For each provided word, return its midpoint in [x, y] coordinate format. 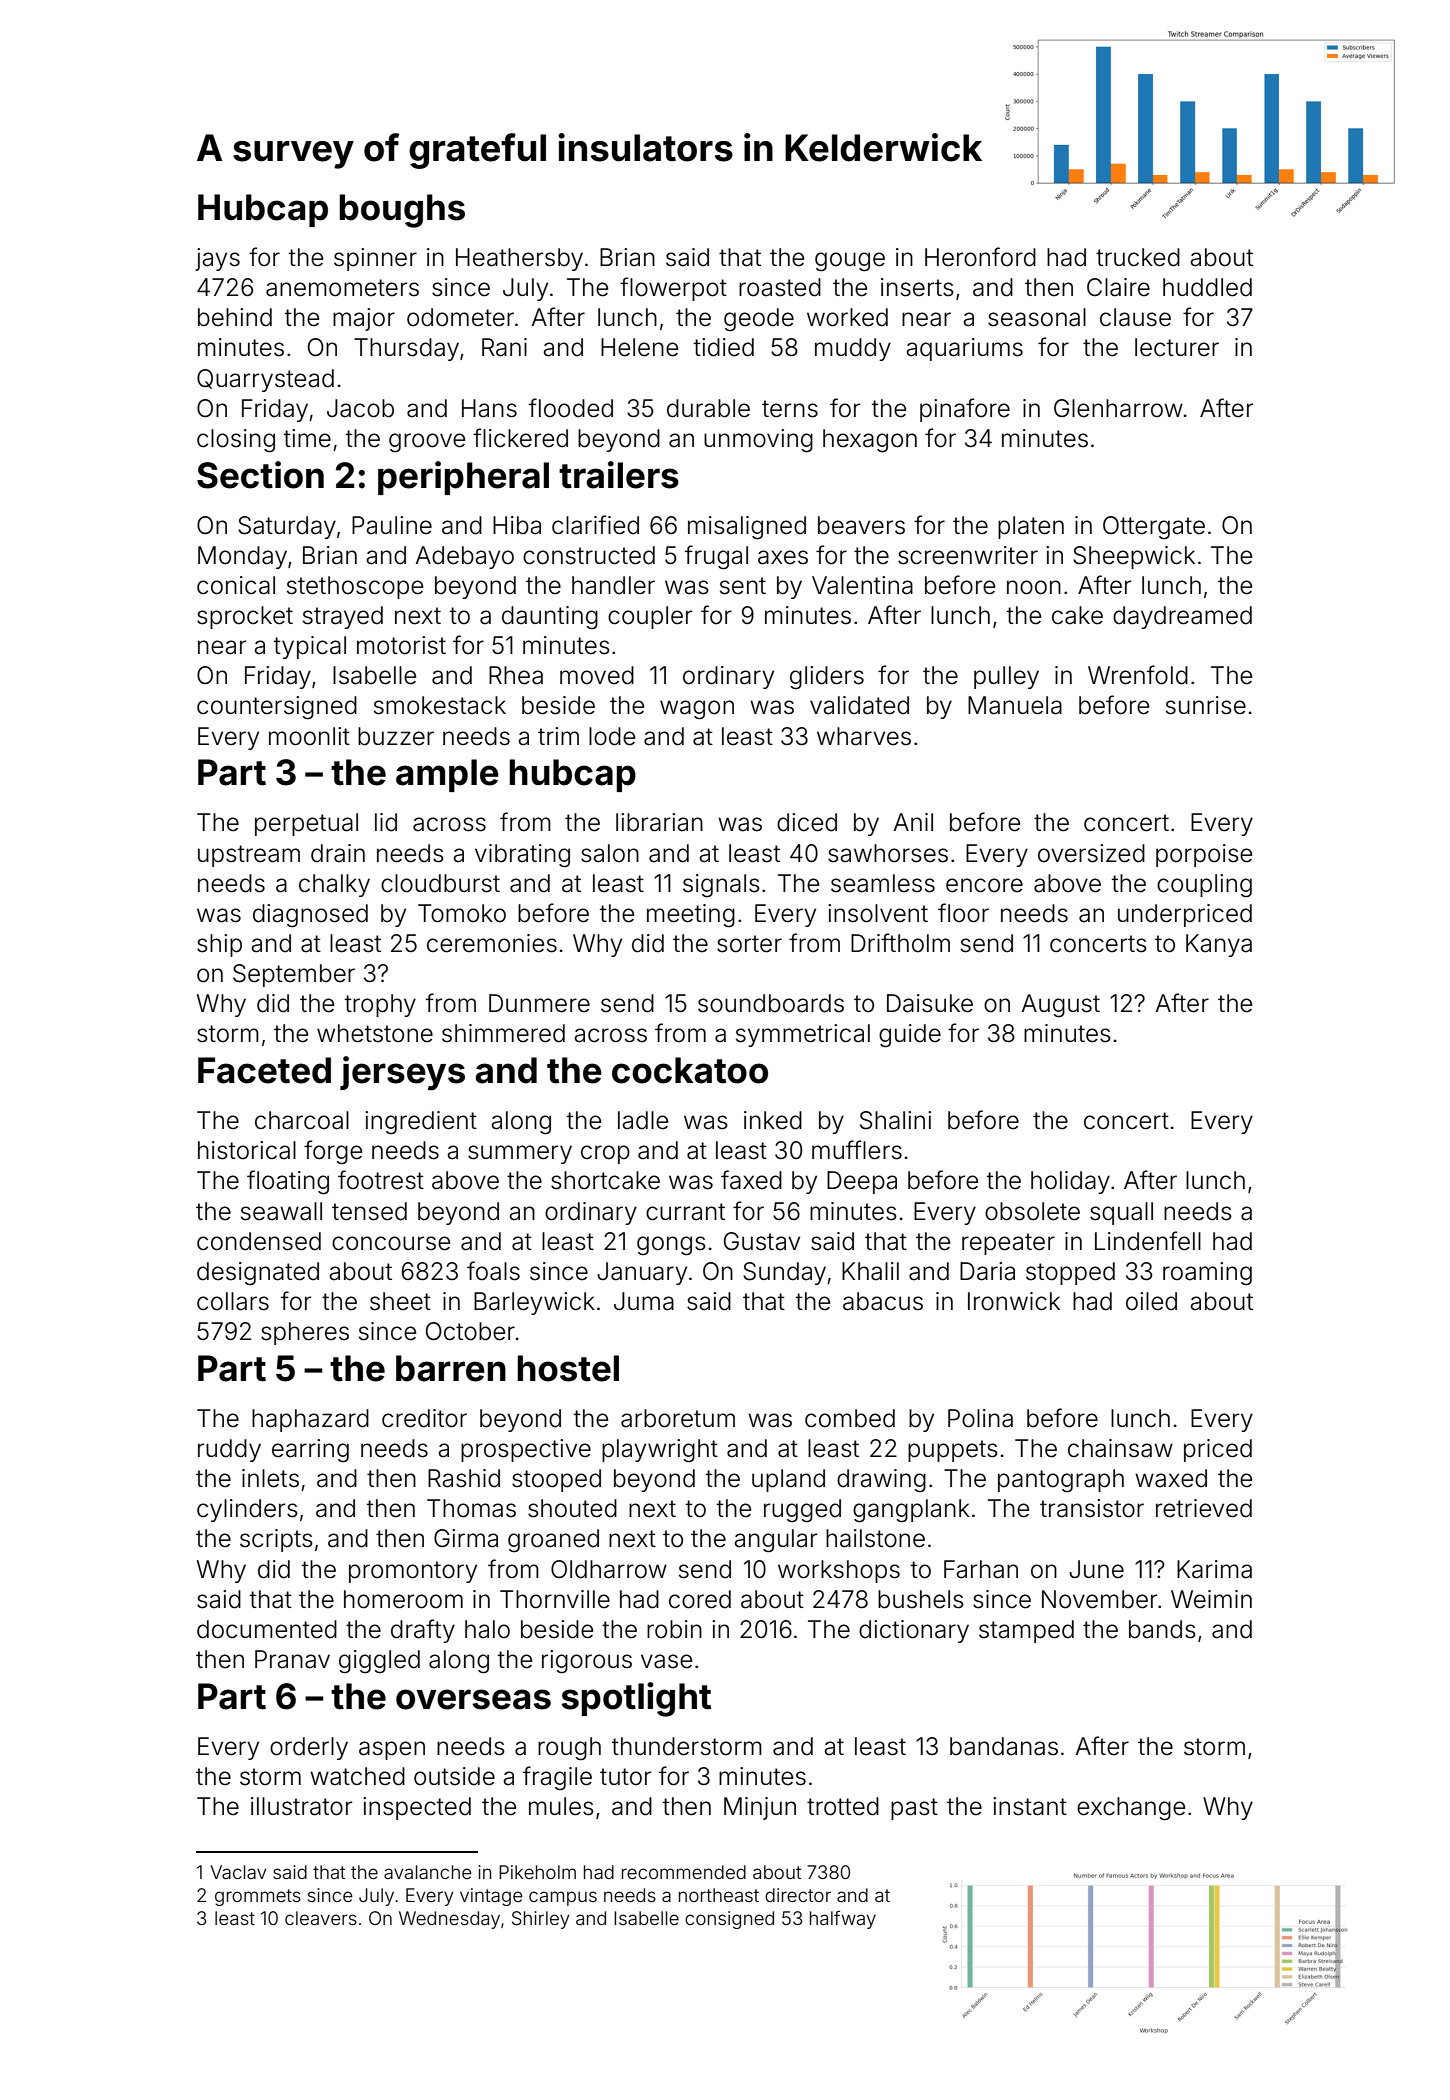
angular [775, 1541]
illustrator [301, 1806]
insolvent [878, 913]
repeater [1008, 1244]
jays [217, 259]
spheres [305, 1333]
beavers [861, 525]
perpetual [306, 824]
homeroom [403, 1599]
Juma [644, 1301]
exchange [1131, 1809]
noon [1034, 587]
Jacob [360, 408]
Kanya [1219, 945]
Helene [639, 347]
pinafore [965, 410]
